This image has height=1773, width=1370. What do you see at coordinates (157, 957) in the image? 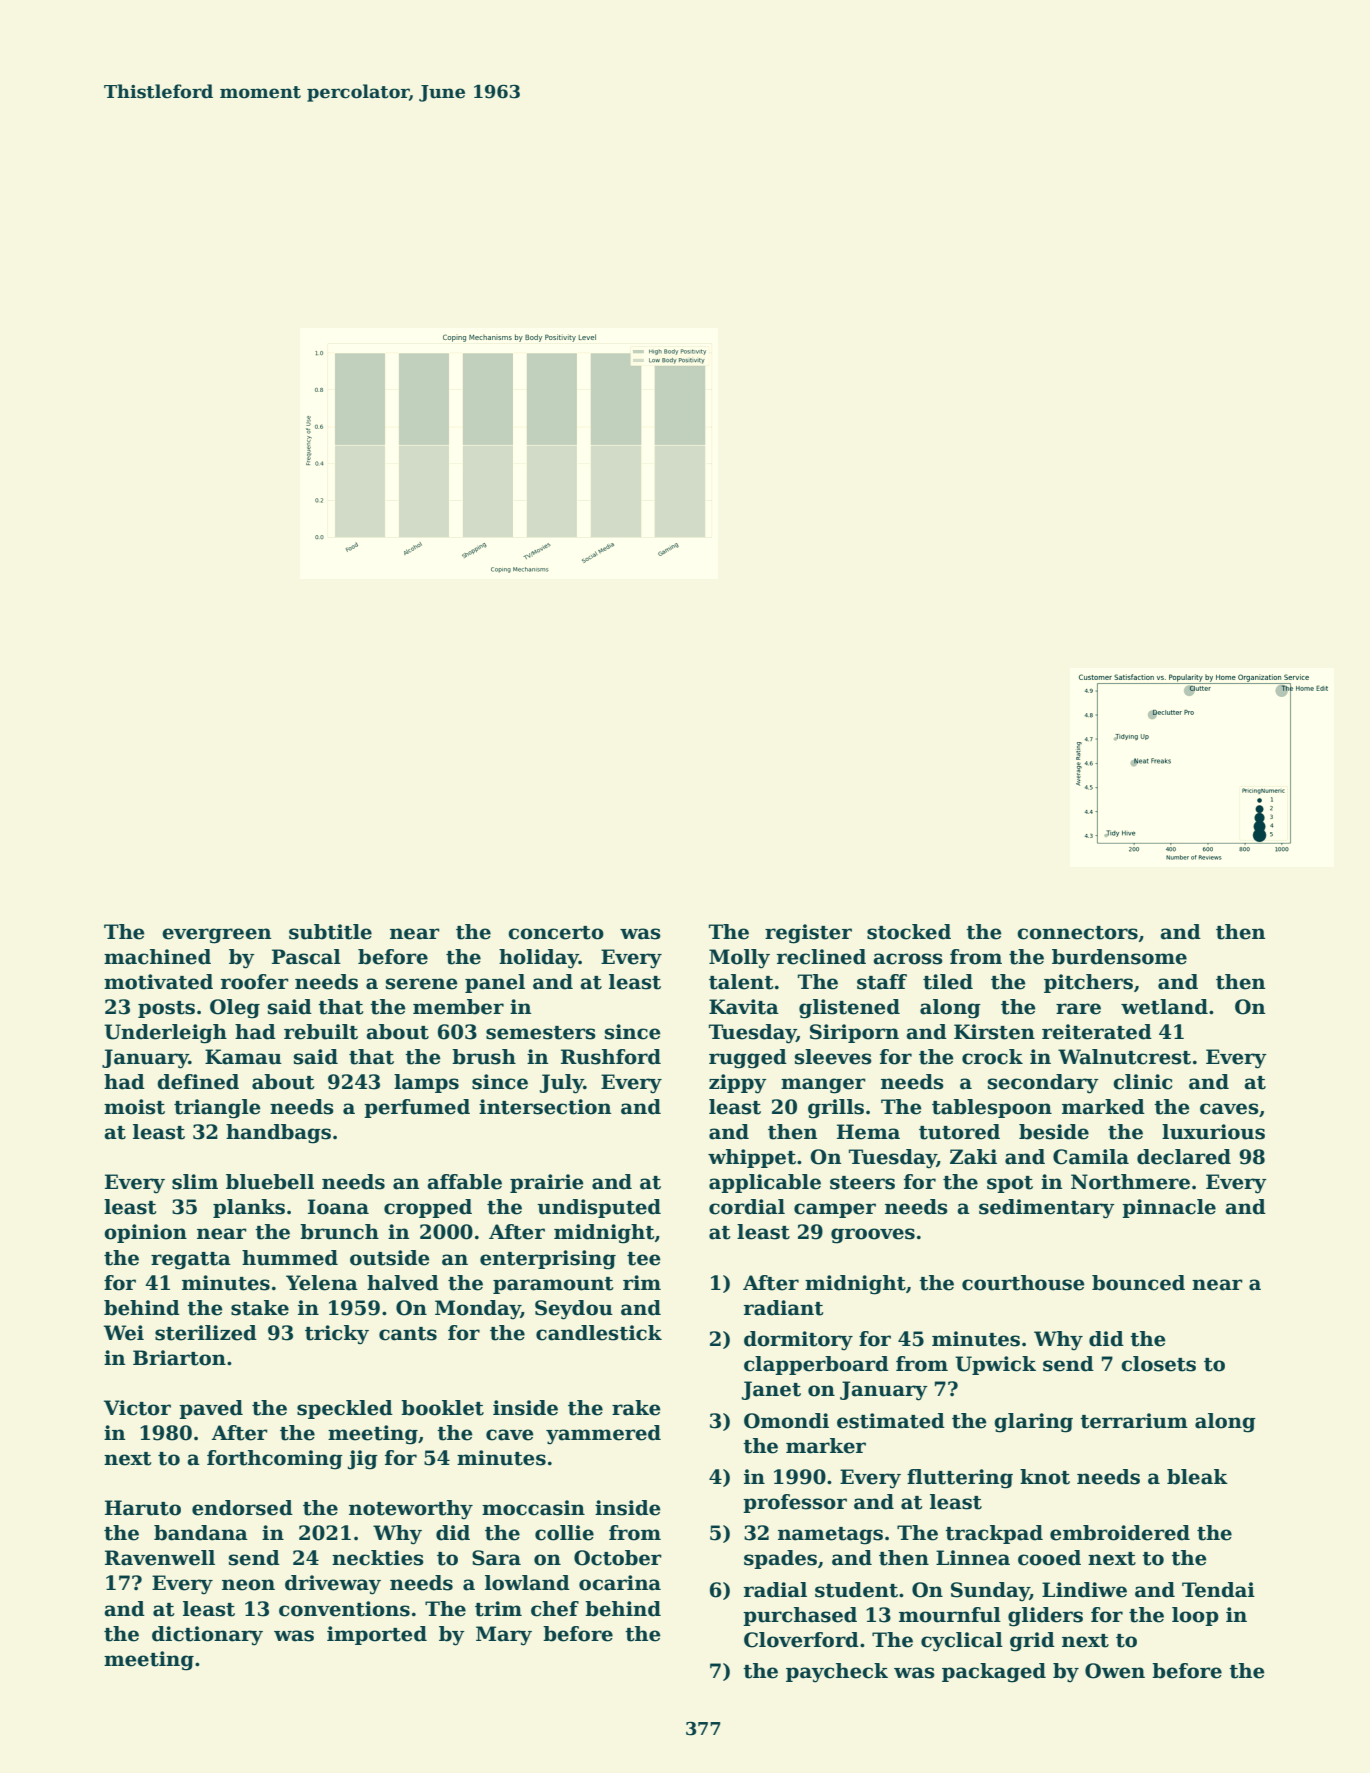
I see `machined` at bounding box center [157, 957].
